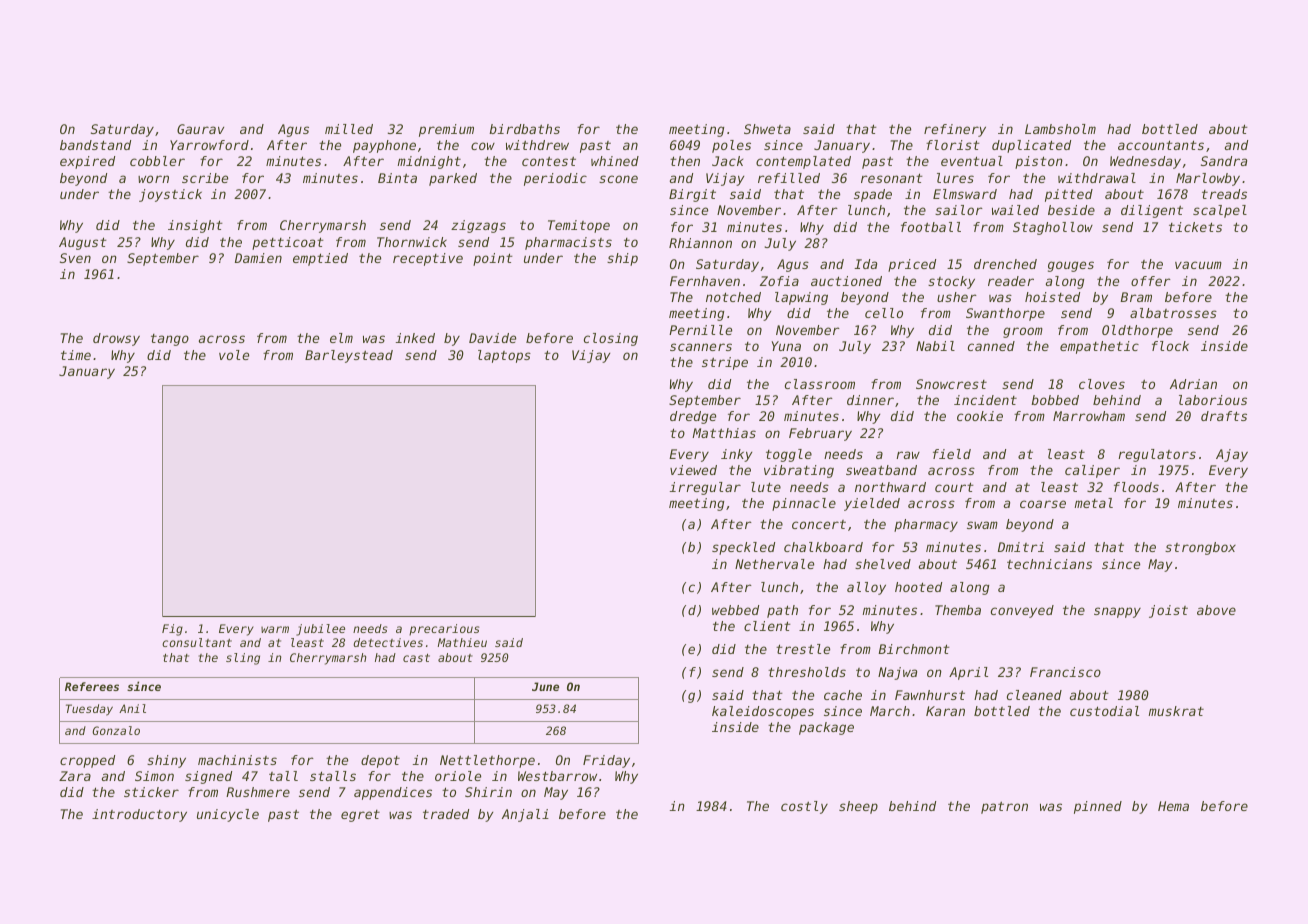  What do you see at coordinates (172, 630) in the screenshot?
I see `Fig` at bounding box center [172, 630].
